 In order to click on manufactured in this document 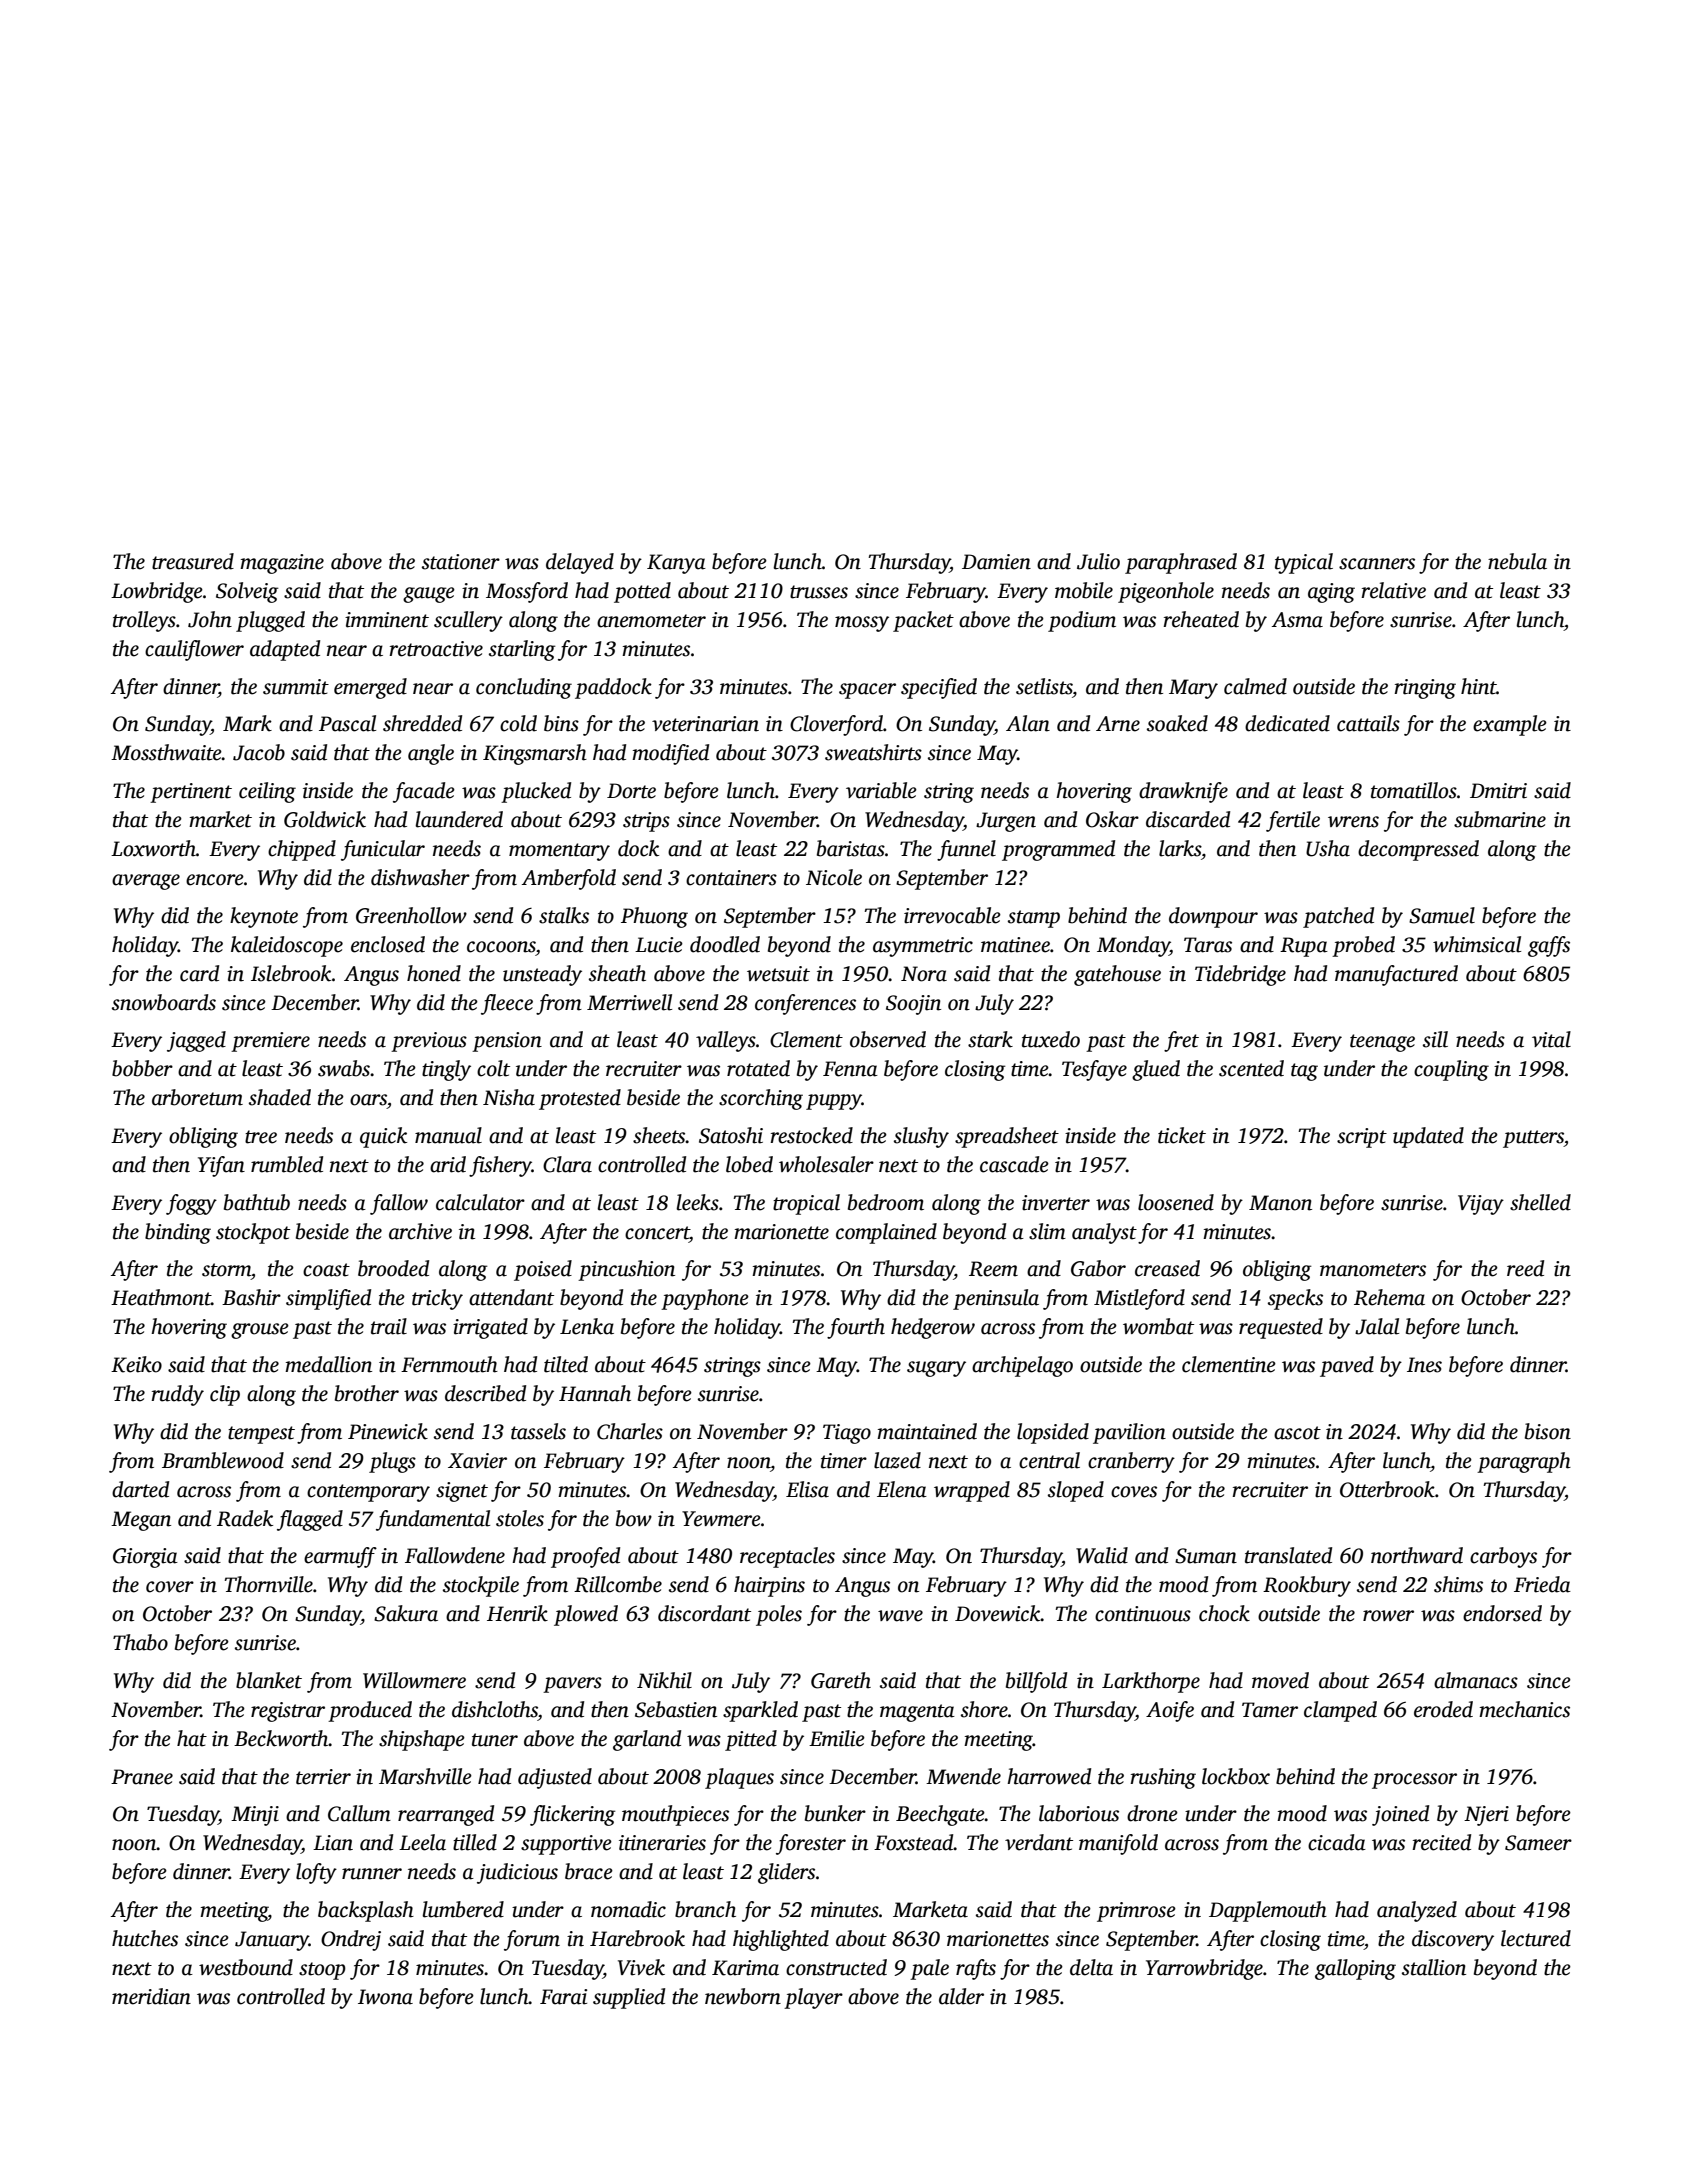, I will do `click(1396, 975)`.
